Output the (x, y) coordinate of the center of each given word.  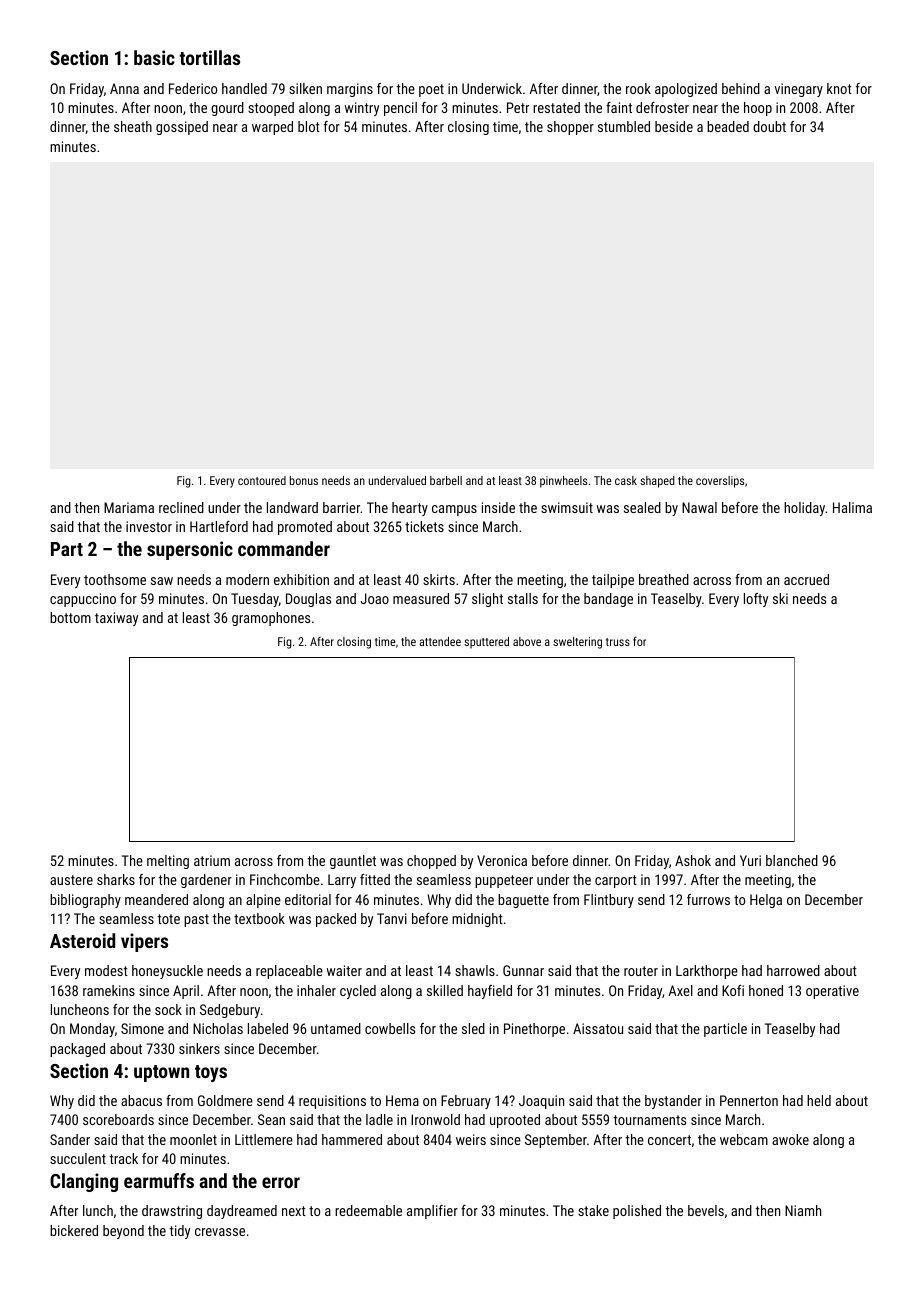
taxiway (116, 619)
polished (637, 1212)
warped (272, 128)
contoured (262, 480)
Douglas (308, 600)
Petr (518, 107)
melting (168, 862)
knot (839, 88)
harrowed (793, 970)
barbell (446, 480)
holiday (804, 509)
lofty (756, 600)
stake (593, 1210)
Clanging (84, 1182)
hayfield (490, 992)
